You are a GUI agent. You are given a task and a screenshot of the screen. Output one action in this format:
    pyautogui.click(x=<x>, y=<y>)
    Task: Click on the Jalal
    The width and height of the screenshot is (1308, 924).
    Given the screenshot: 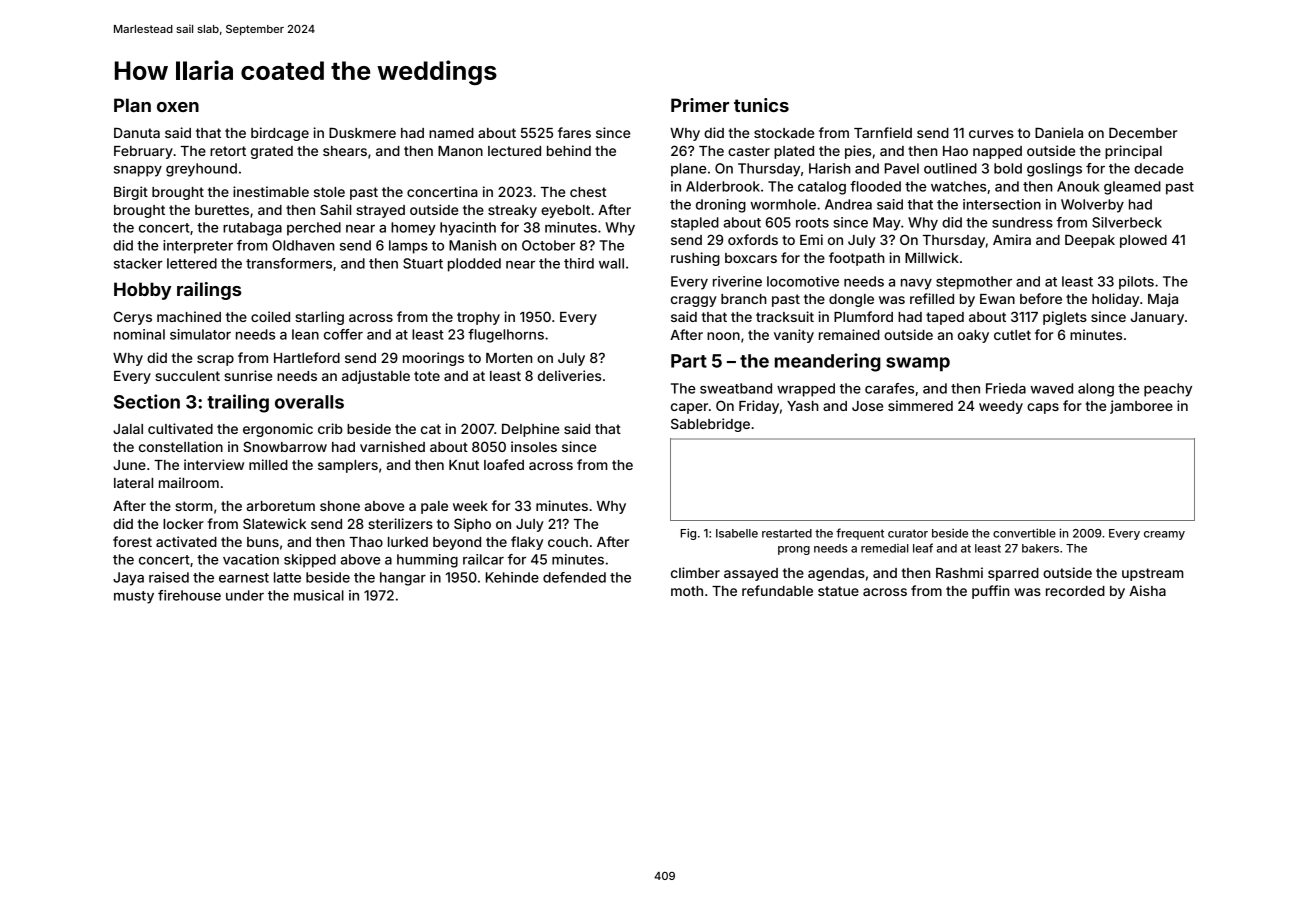 What is the action you would take?
    pyautogui.click(x=128, y=429)
